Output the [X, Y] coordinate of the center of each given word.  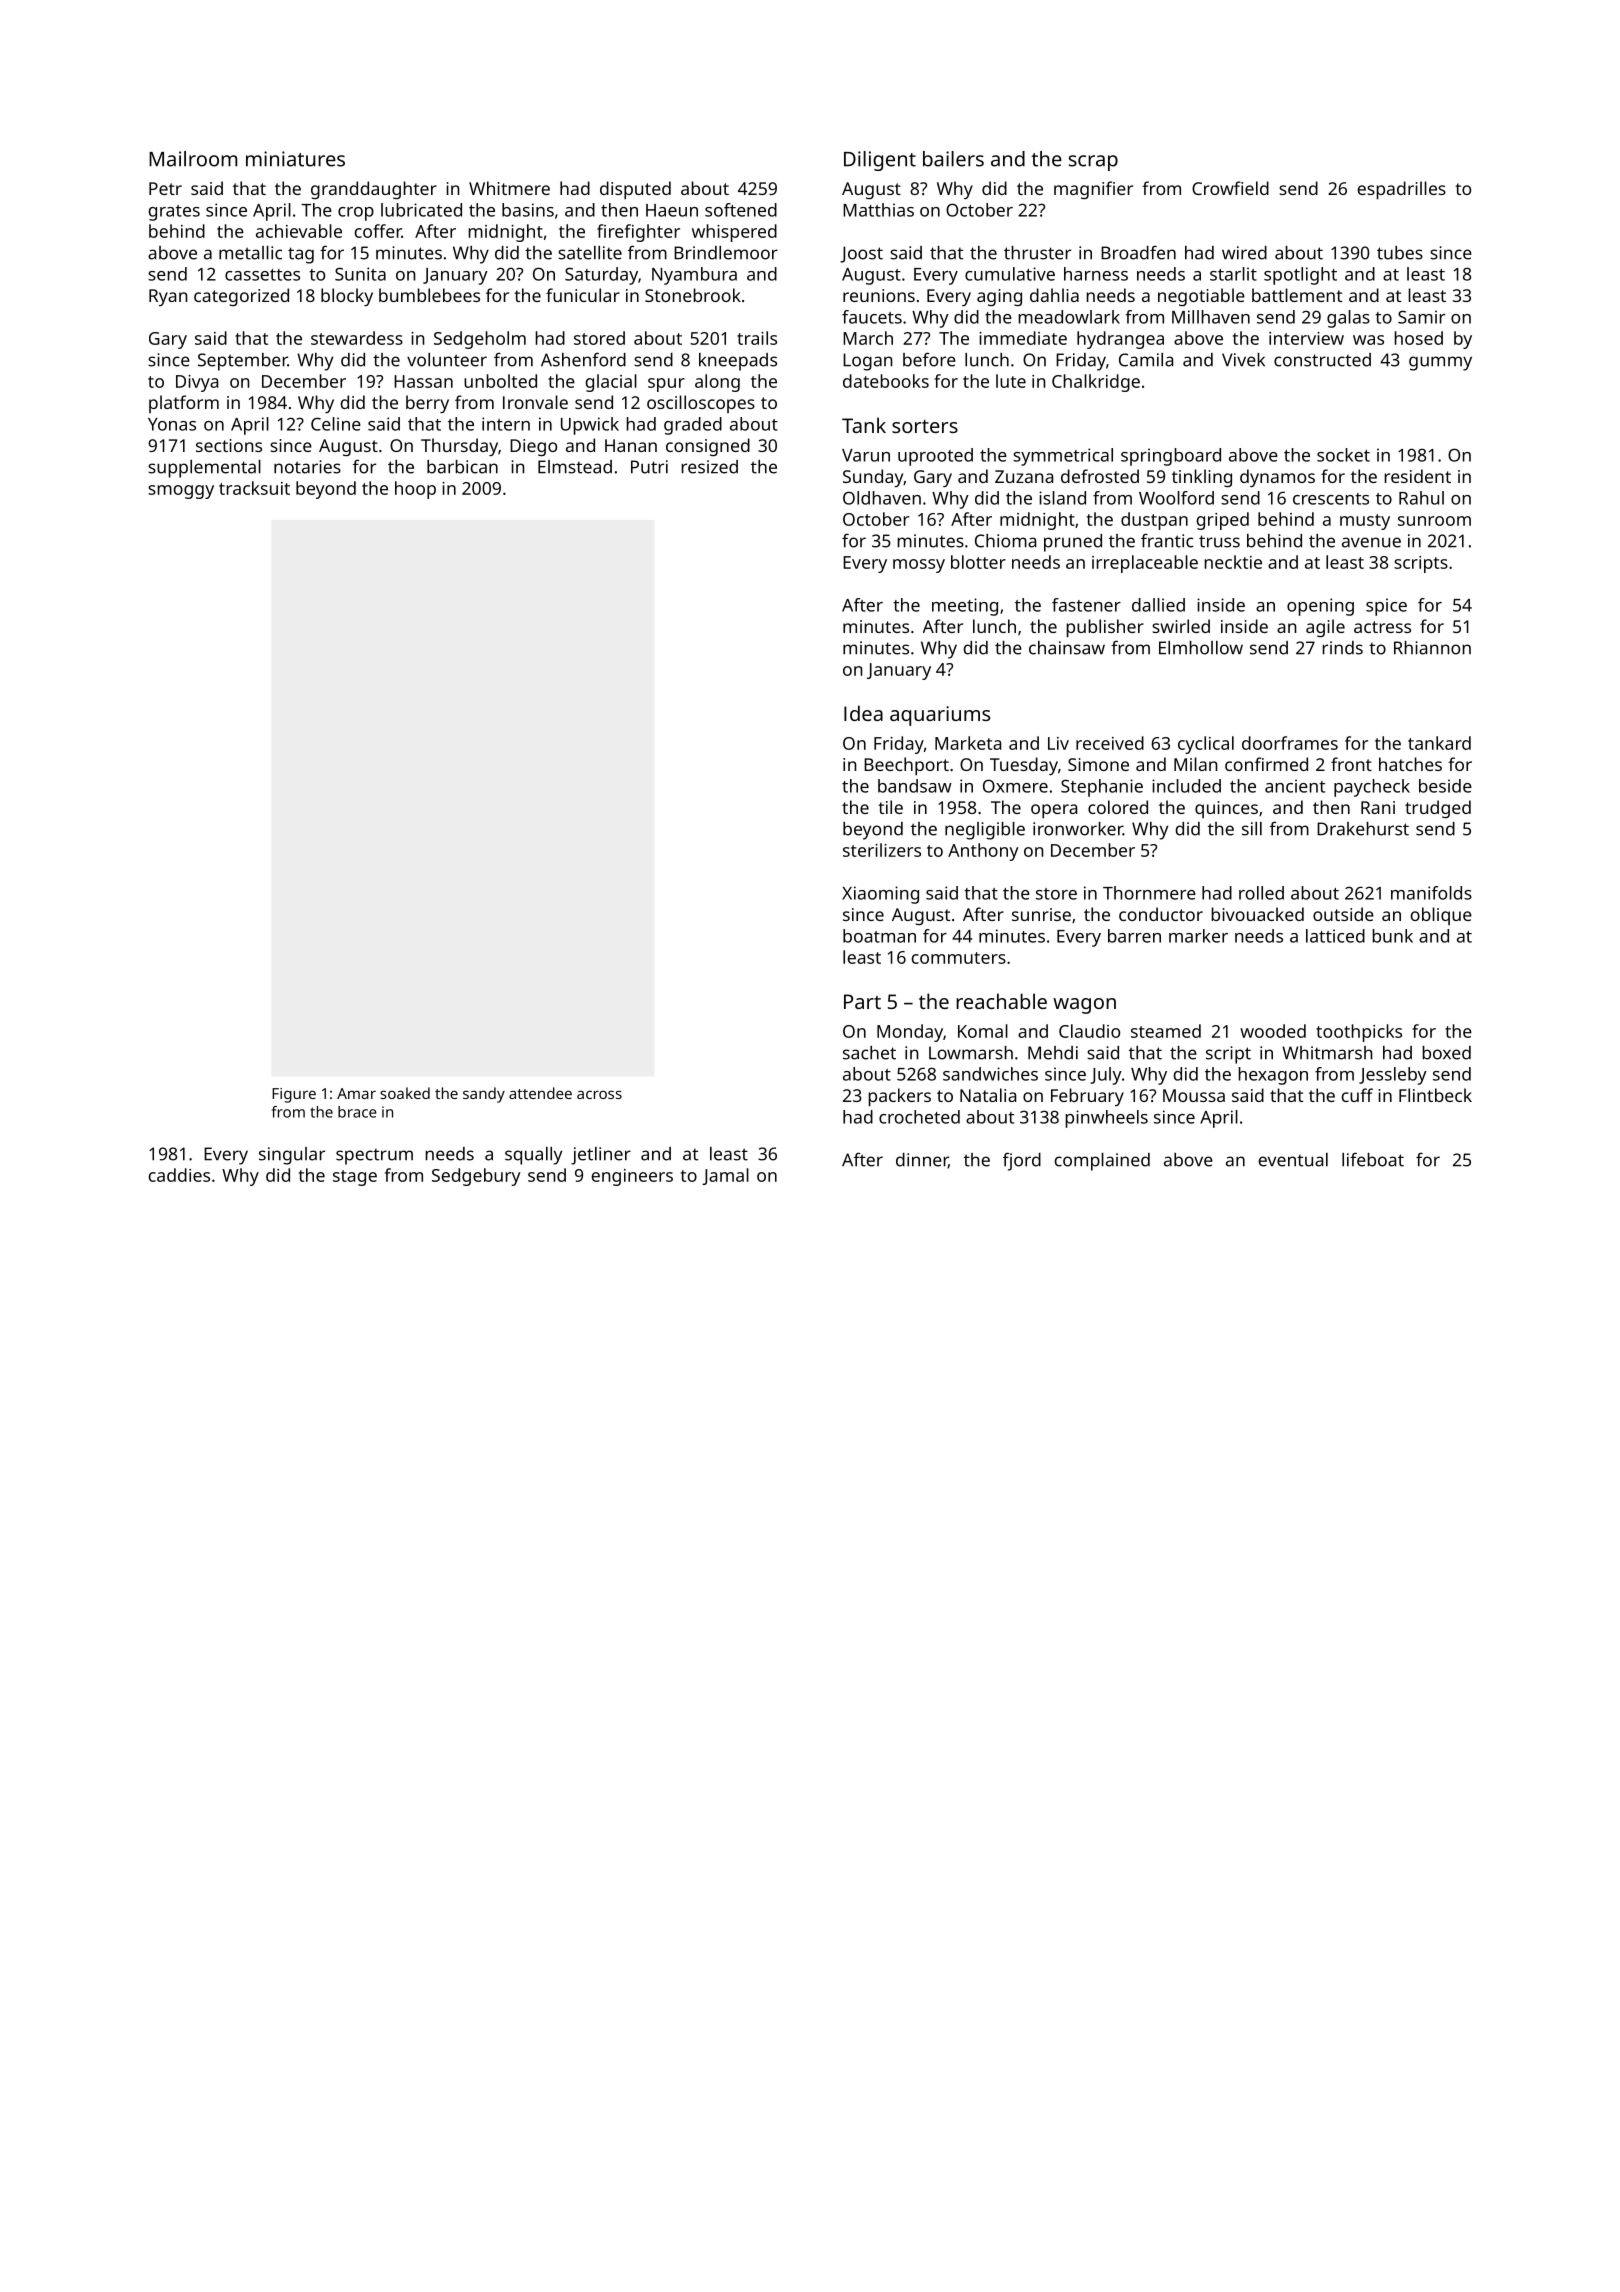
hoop [415, 490]
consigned [708, 447]
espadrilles [1401, 190]
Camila [1146, 360]
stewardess [357, 338]
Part [862, 1001]
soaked [405, 1093]
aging [999, 297]
